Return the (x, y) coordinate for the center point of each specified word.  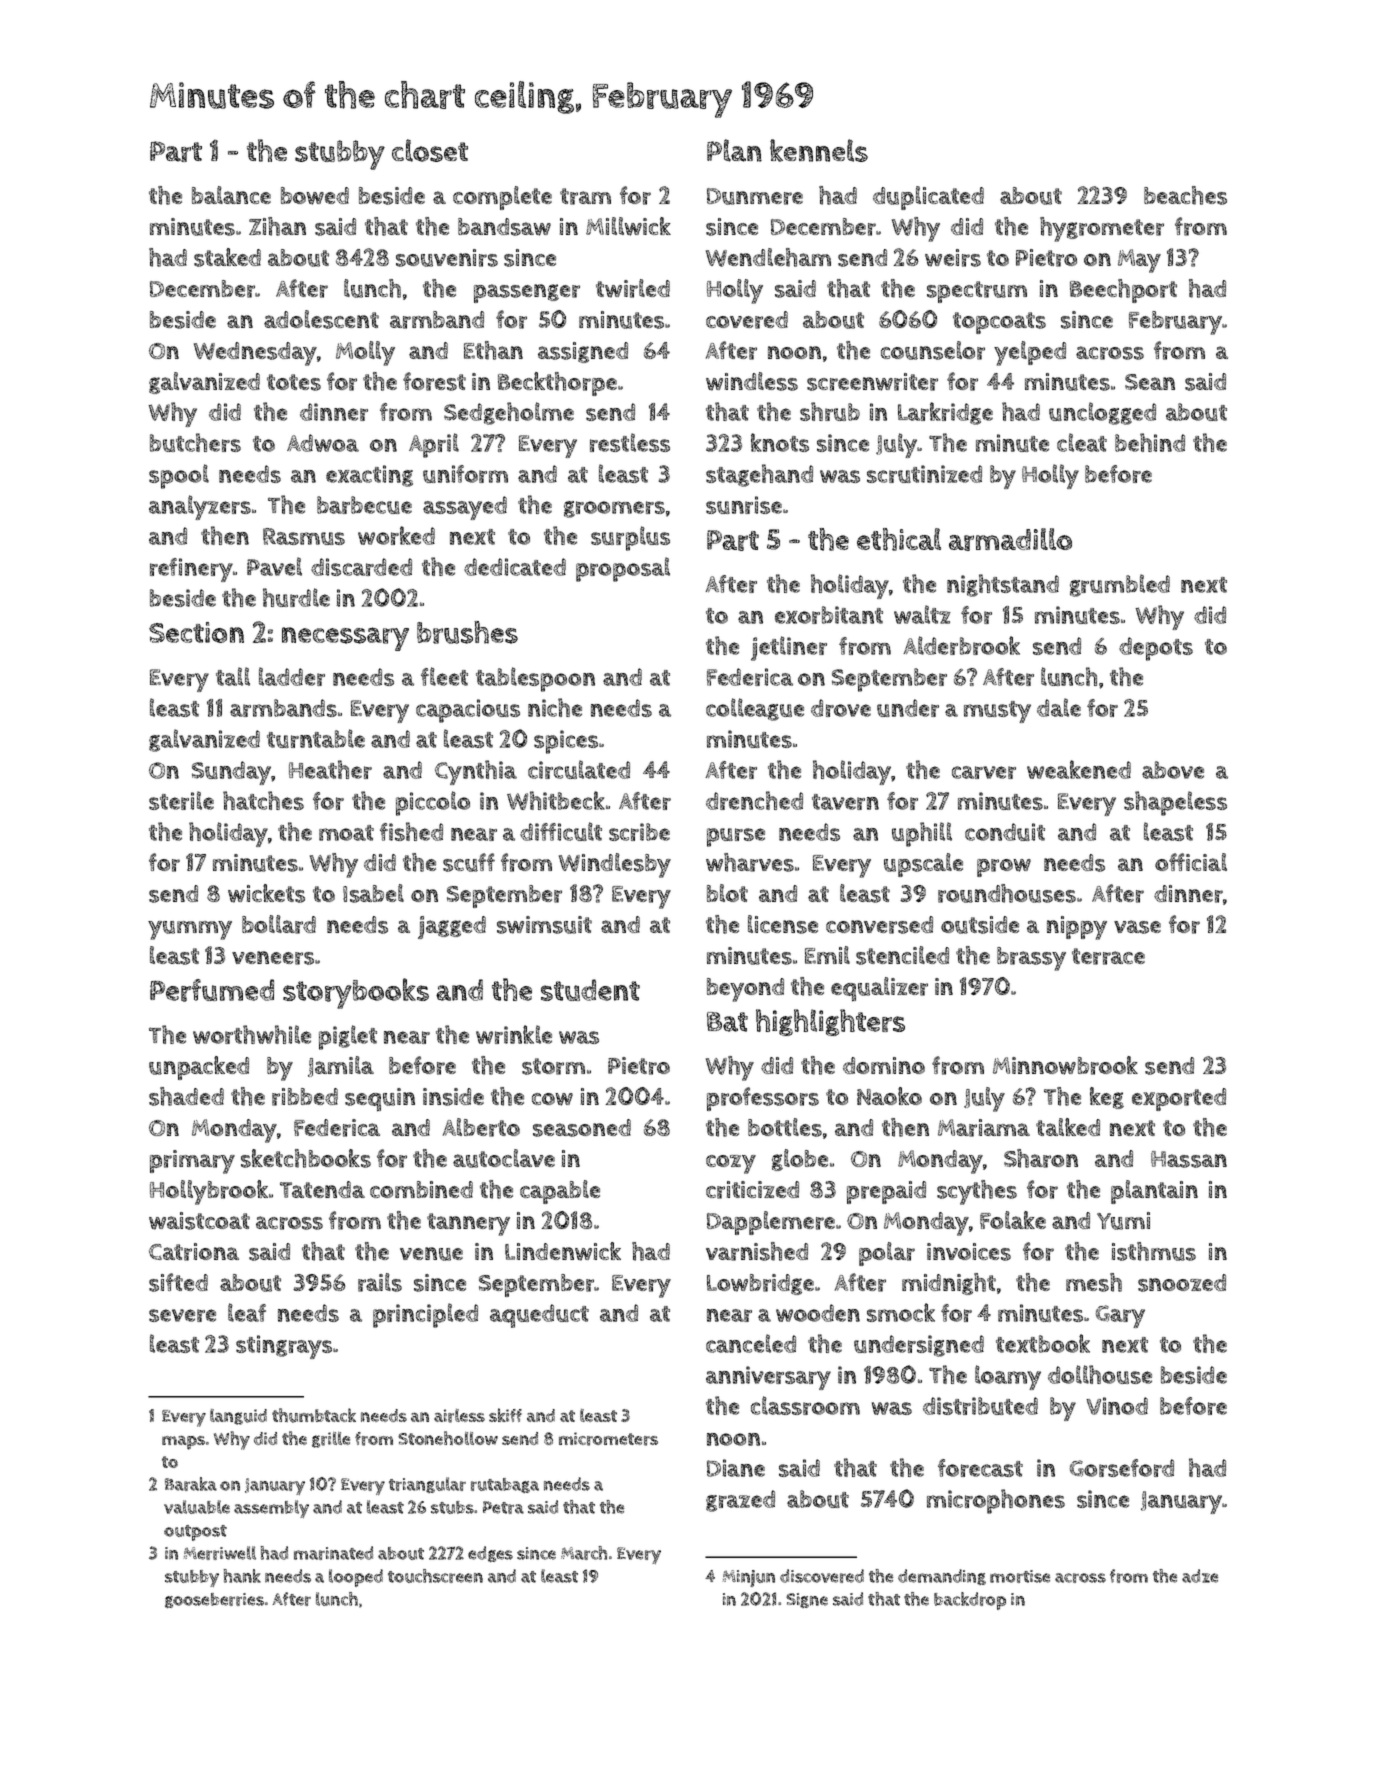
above (1173, 770)
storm (553, 1066)
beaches (1185, 195)
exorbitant (829, 615)
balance (231, 195)
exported (1179, 1099)
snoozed (1182, 1283)
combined (421, 1189)
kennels (819, 150)
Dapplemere (771, 1223)
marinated (333, 1553)
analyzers (200, 507)
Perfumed (212, 990)
